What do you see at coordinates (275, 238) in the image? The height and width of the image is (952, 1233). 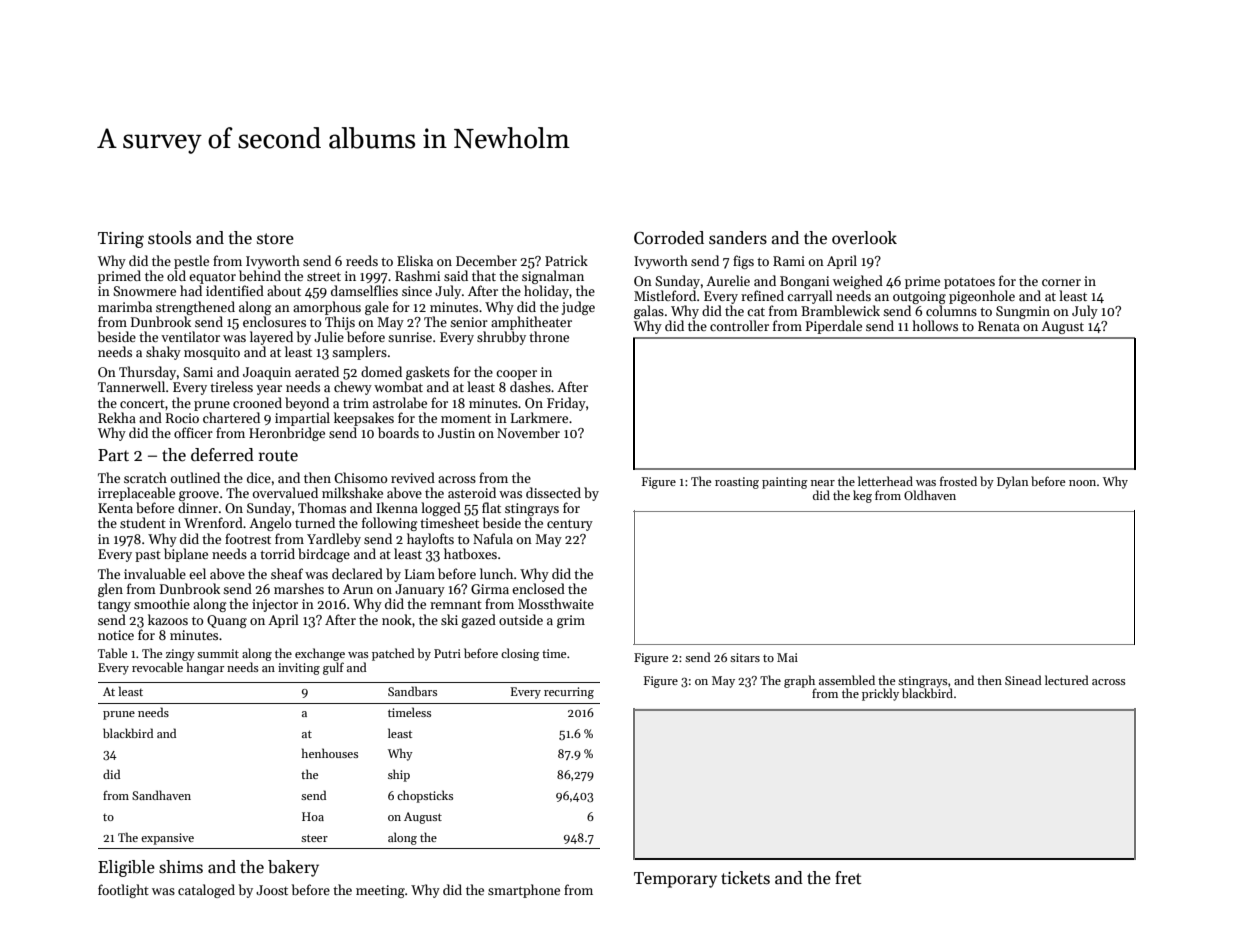 I see `store` at bounding box center [275, 238].
